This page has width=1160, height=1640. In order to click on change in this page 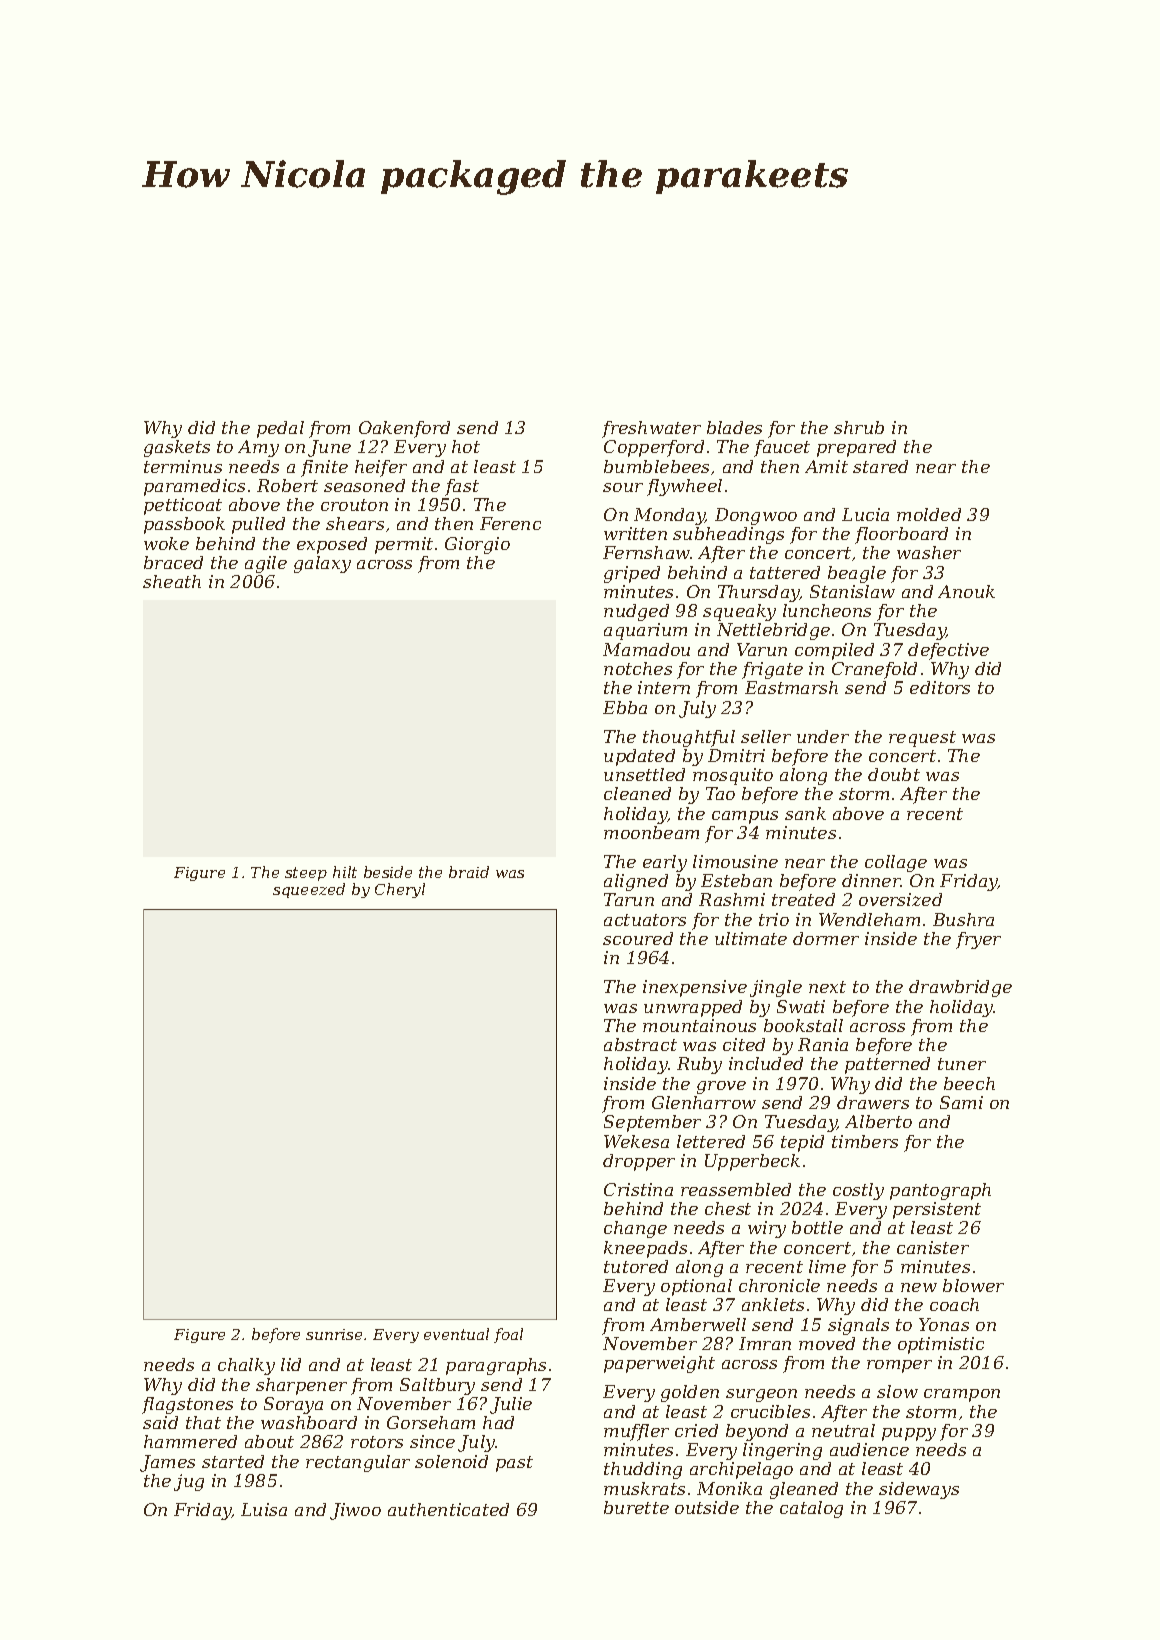, I will do `click(635, 1229)`.
